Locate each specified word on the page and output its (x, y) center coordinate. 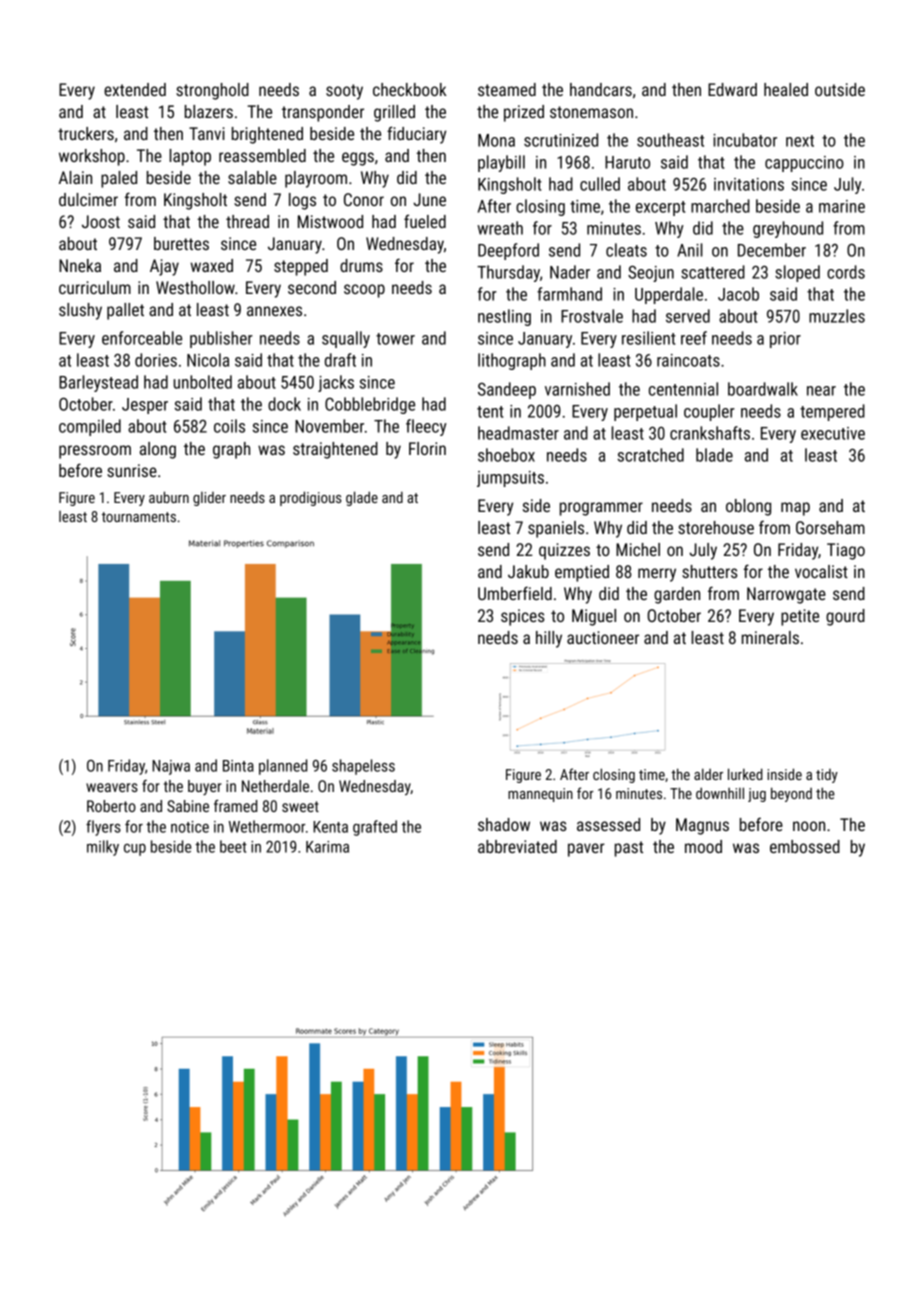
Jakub (528, 571)
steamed (507, 89)
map (795, 509)
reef (694, 338)
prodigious (311, 498)
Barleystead (98, 383)
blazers (209, 111)
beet (233, 846)
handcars (601, 89)
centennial (683, 389)
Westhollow (195, 287)
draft (340, 360)
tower (395, 339)
